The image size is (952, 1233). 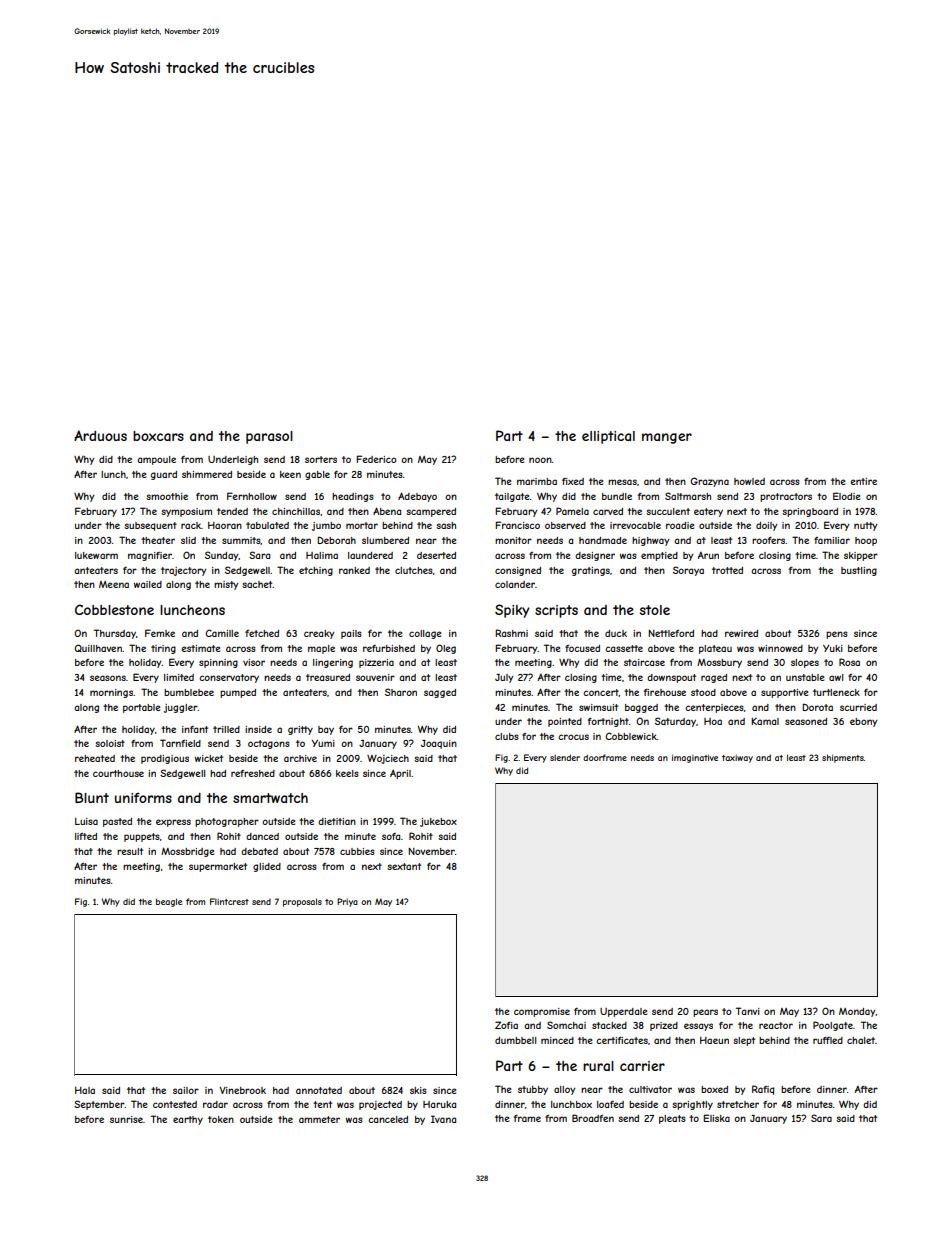 I want to click on September, so click(x=99, y=1105).
